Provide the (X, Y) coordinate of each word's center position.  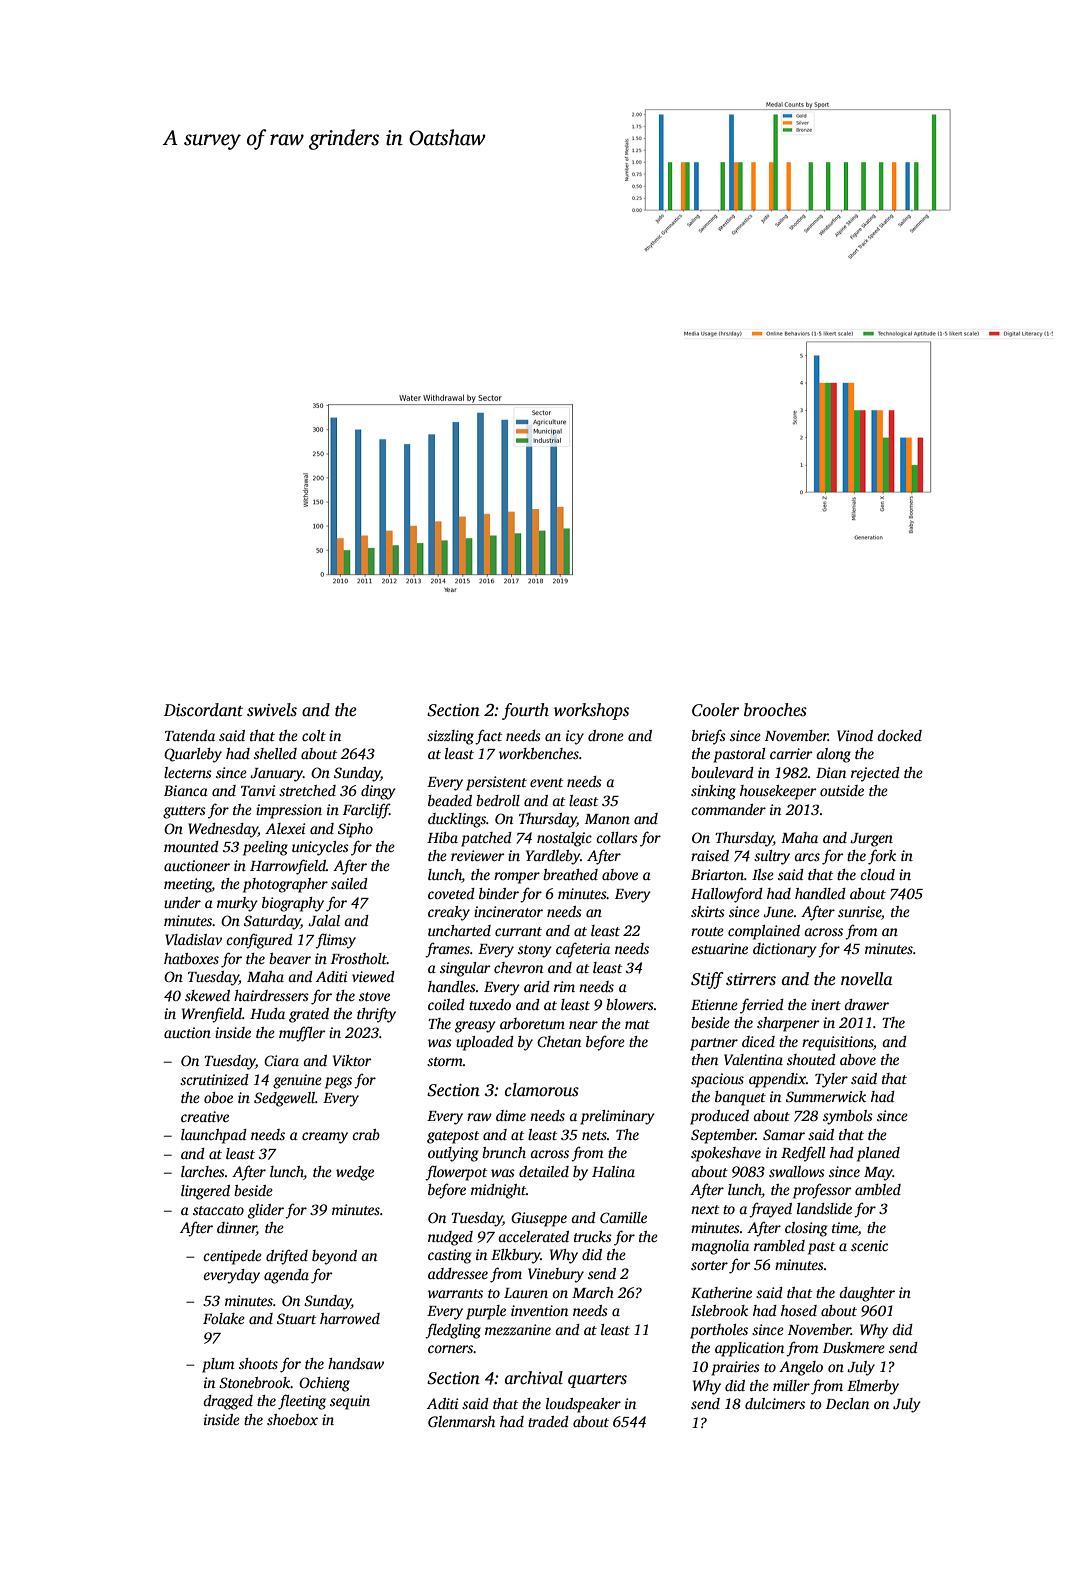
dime (511, 1115)
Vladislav (193, 939)
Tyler (831, 1080)
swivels (272, 710)
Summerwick (826, 1096)
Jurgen (871, 840)
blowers (630, 1004)
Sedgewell (284, 1099)
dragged (228, 1402)
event (546, 782)
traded (548, 1421)
